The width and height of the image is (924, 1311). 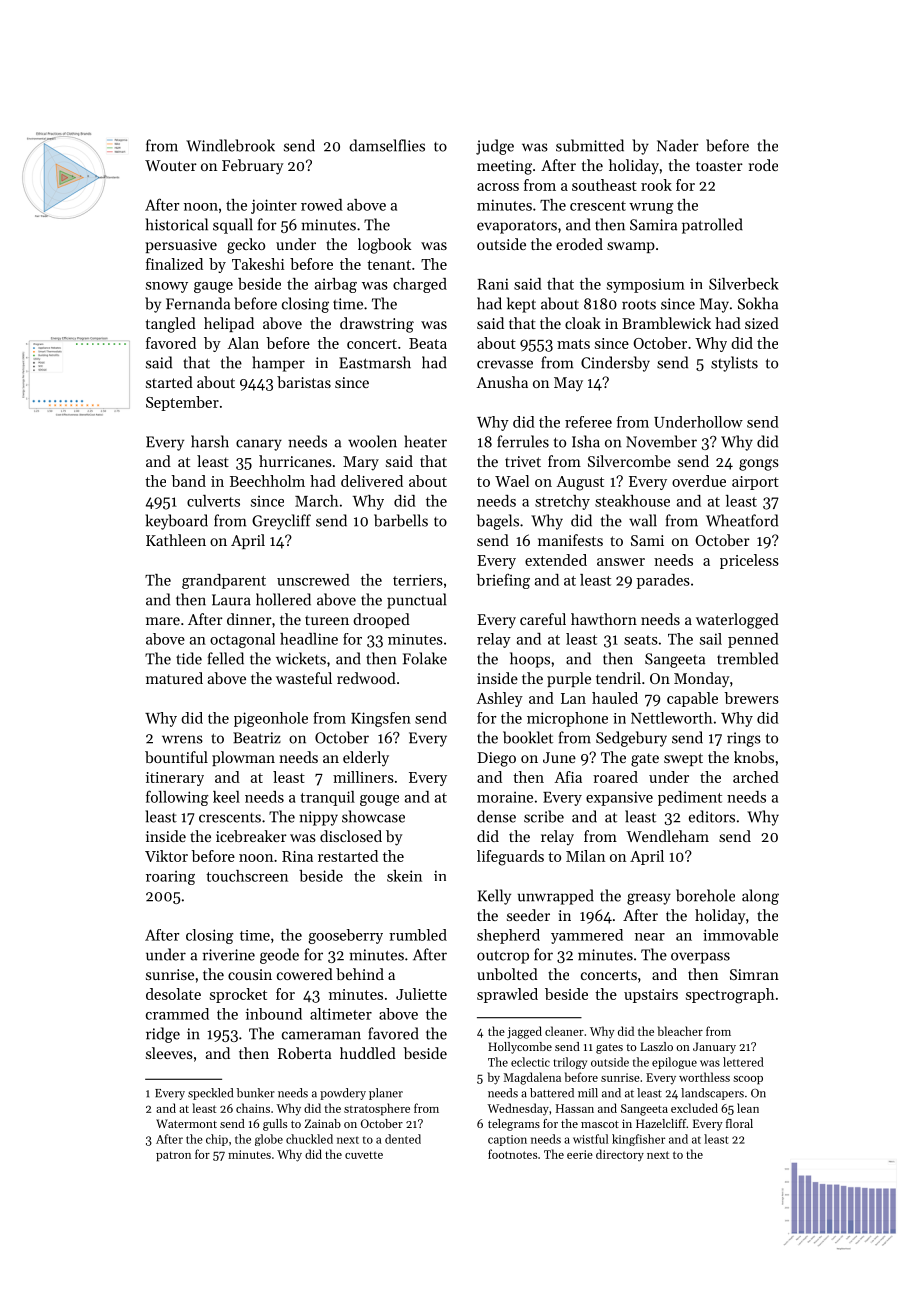 What do you see at coordinates (231, 600) in the image?
I see `Laura` at bounding box center [231, 600].
